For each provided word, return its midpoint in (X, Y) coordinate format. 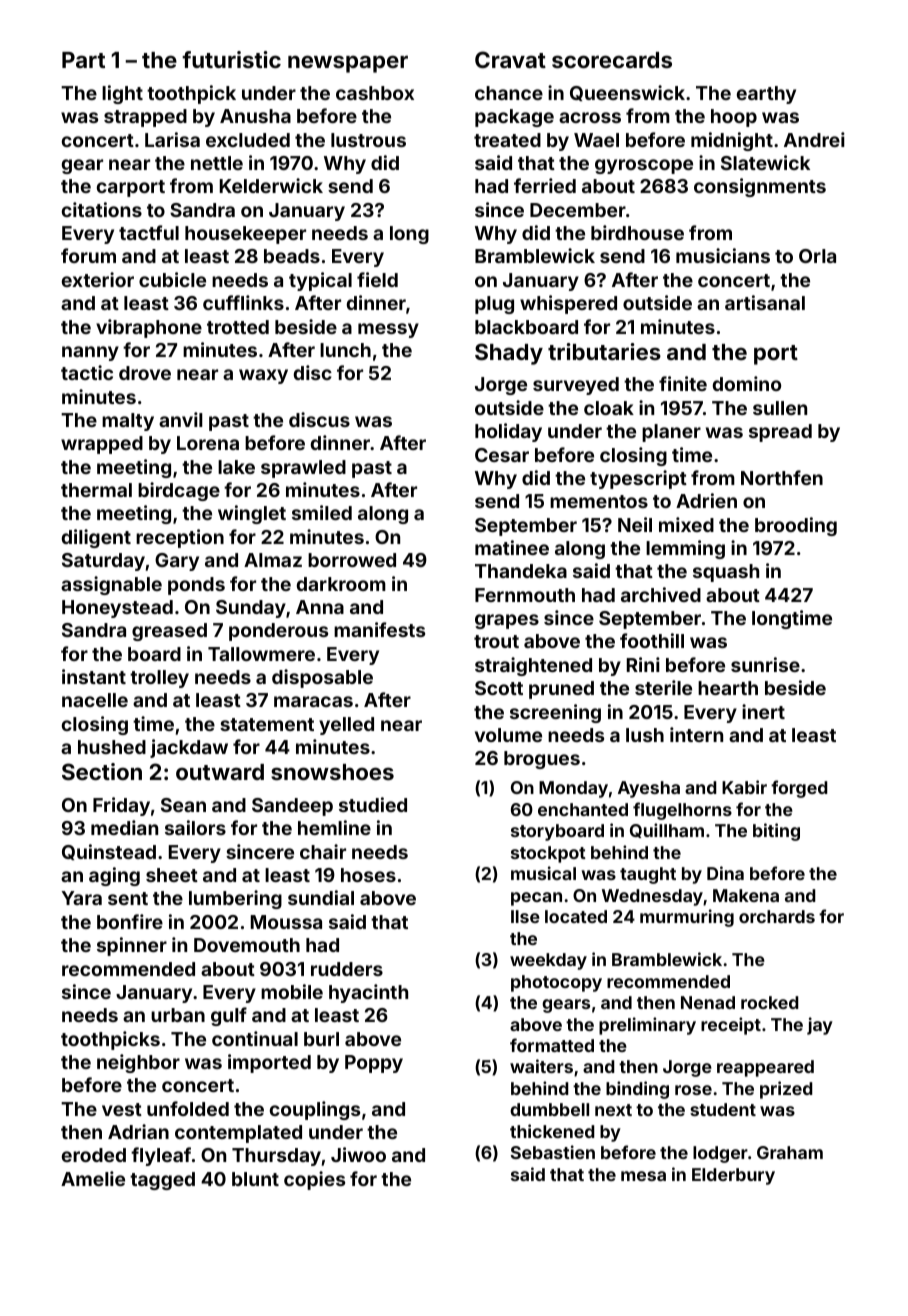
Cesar (502, 455)
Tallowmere (261, 654)
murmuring (687, 918)
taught (648, 875)
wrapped (102, 445)
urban (178, 1015)
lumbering (235, 899)
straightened (533, 666)
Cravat (510, 59)
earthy (766, 95)
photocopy (556, 983)
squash (726, 573)
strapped (145, 118)
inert (763, 711)
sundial (321, 897)
